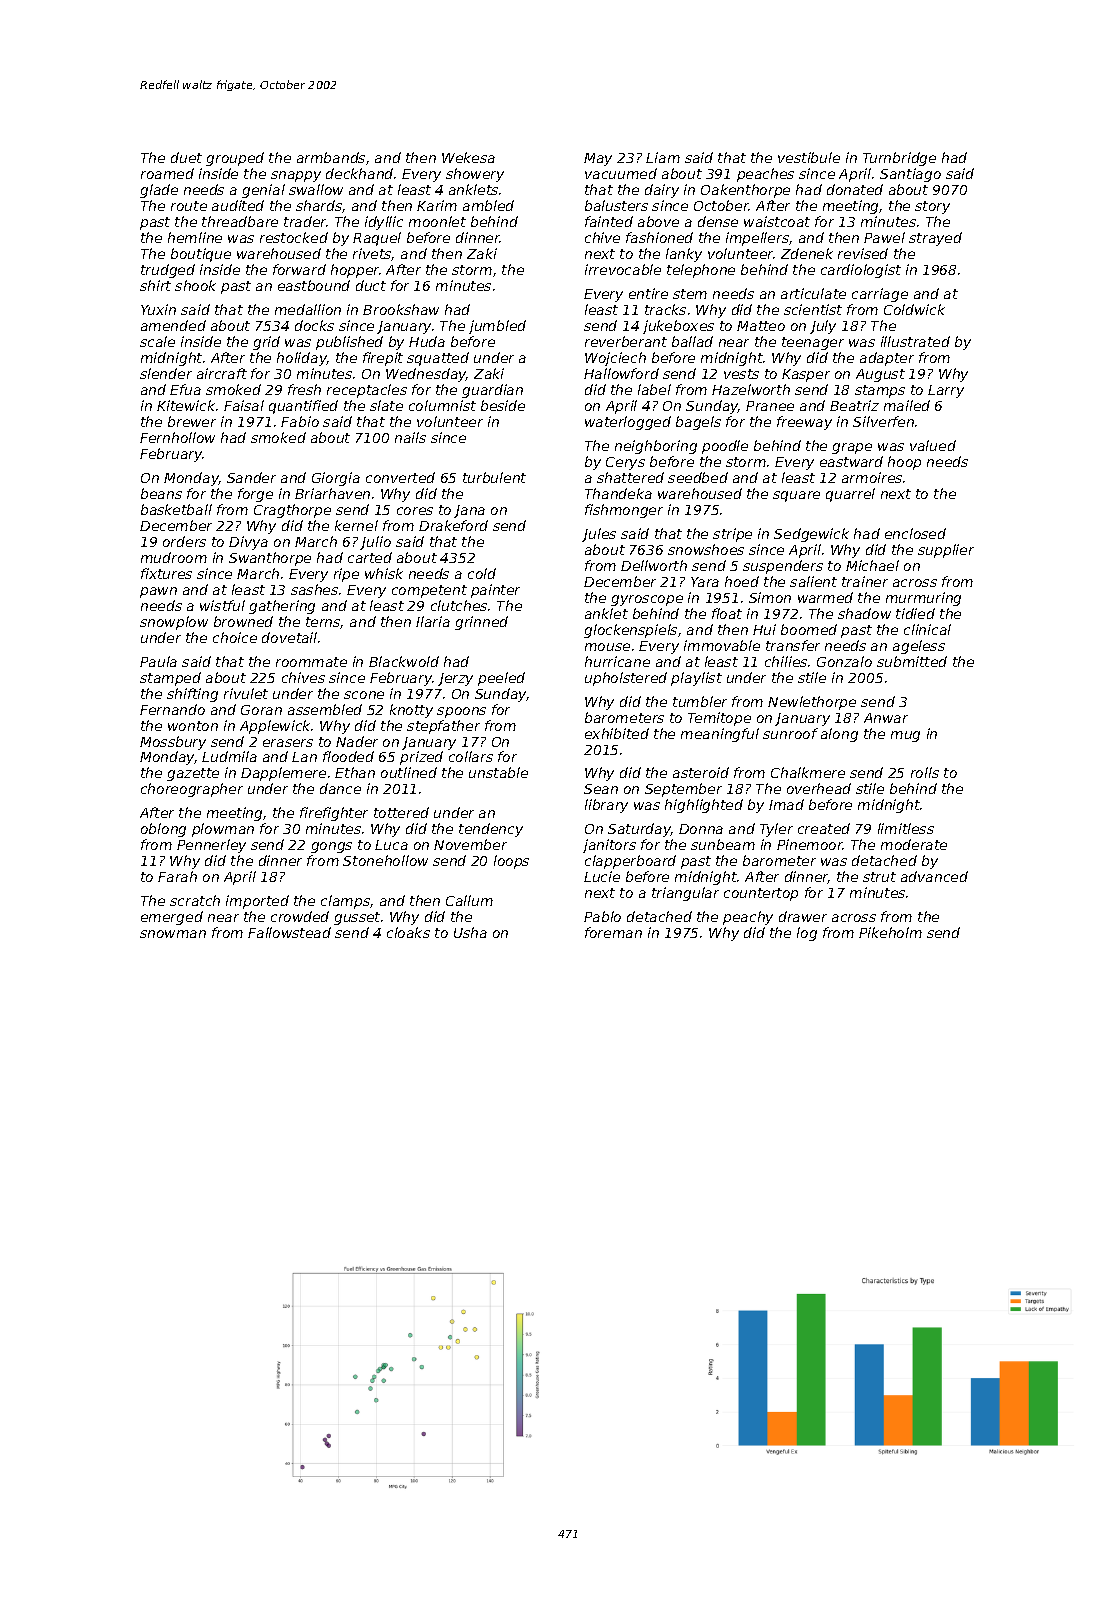 This screenshot has width=1116, height=1616. Describe the element at coordinates (621, 173) in the screenshot. I see `vacuumed` at that location.
